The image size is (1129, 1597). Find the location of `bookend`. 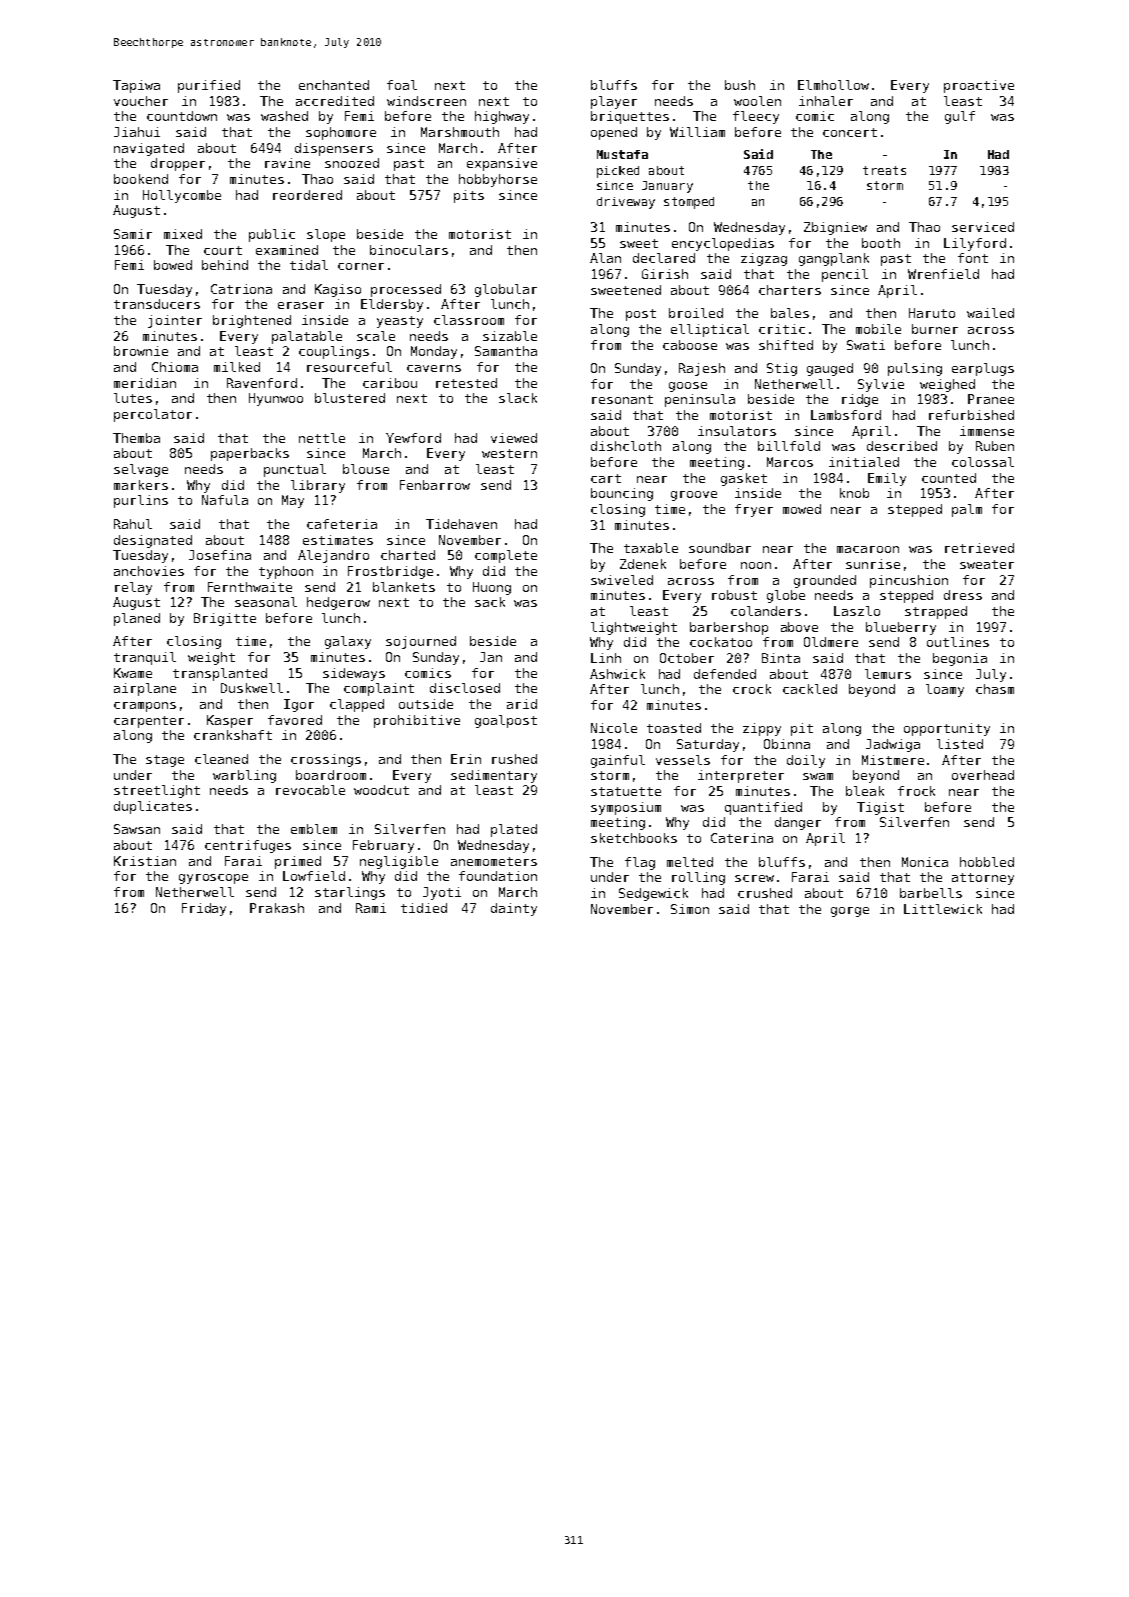

bookend is located at coordinates (141, 179).
